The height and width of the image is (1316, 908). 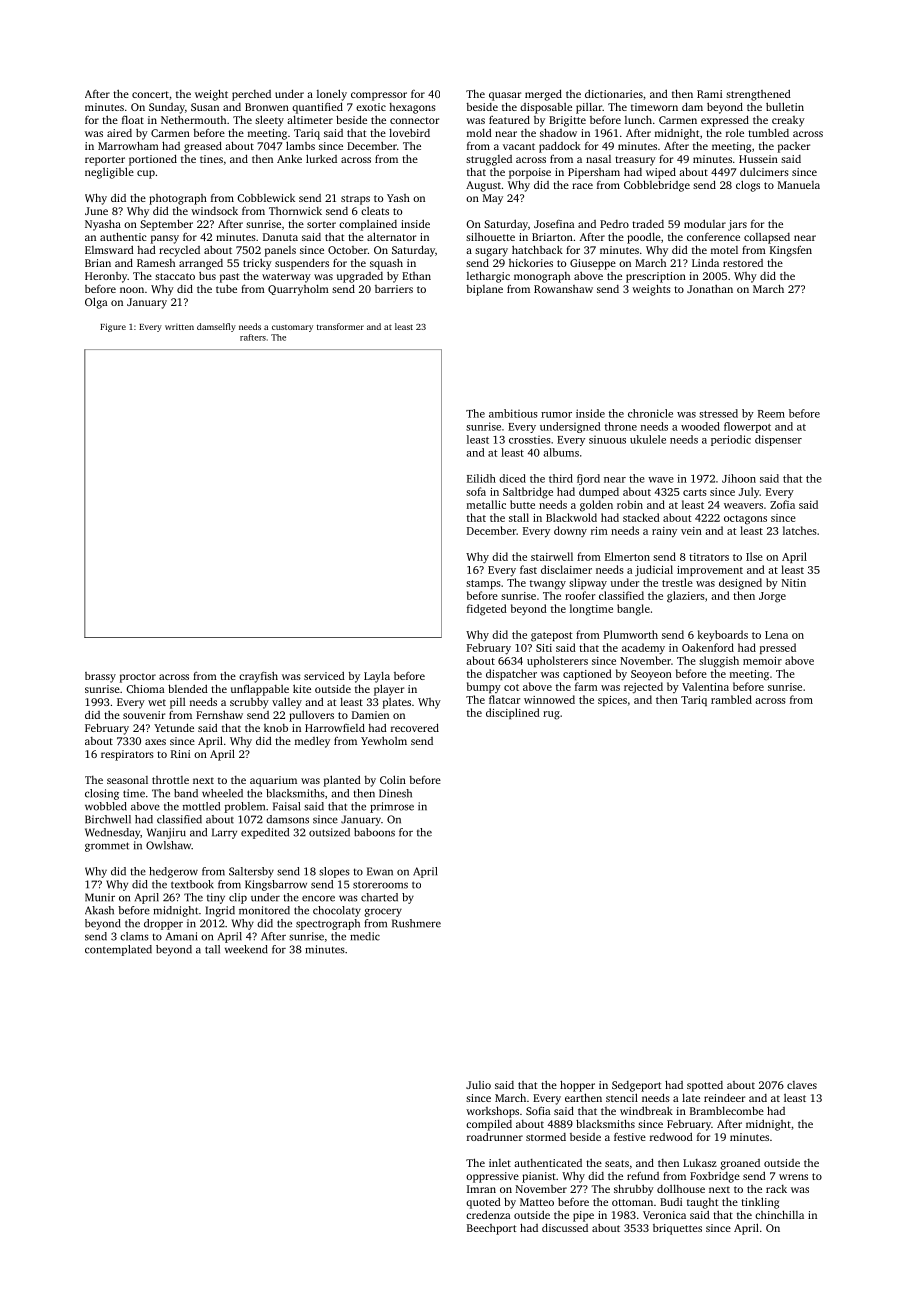 I want to click on discussed, so click(x=565, y=1227).
